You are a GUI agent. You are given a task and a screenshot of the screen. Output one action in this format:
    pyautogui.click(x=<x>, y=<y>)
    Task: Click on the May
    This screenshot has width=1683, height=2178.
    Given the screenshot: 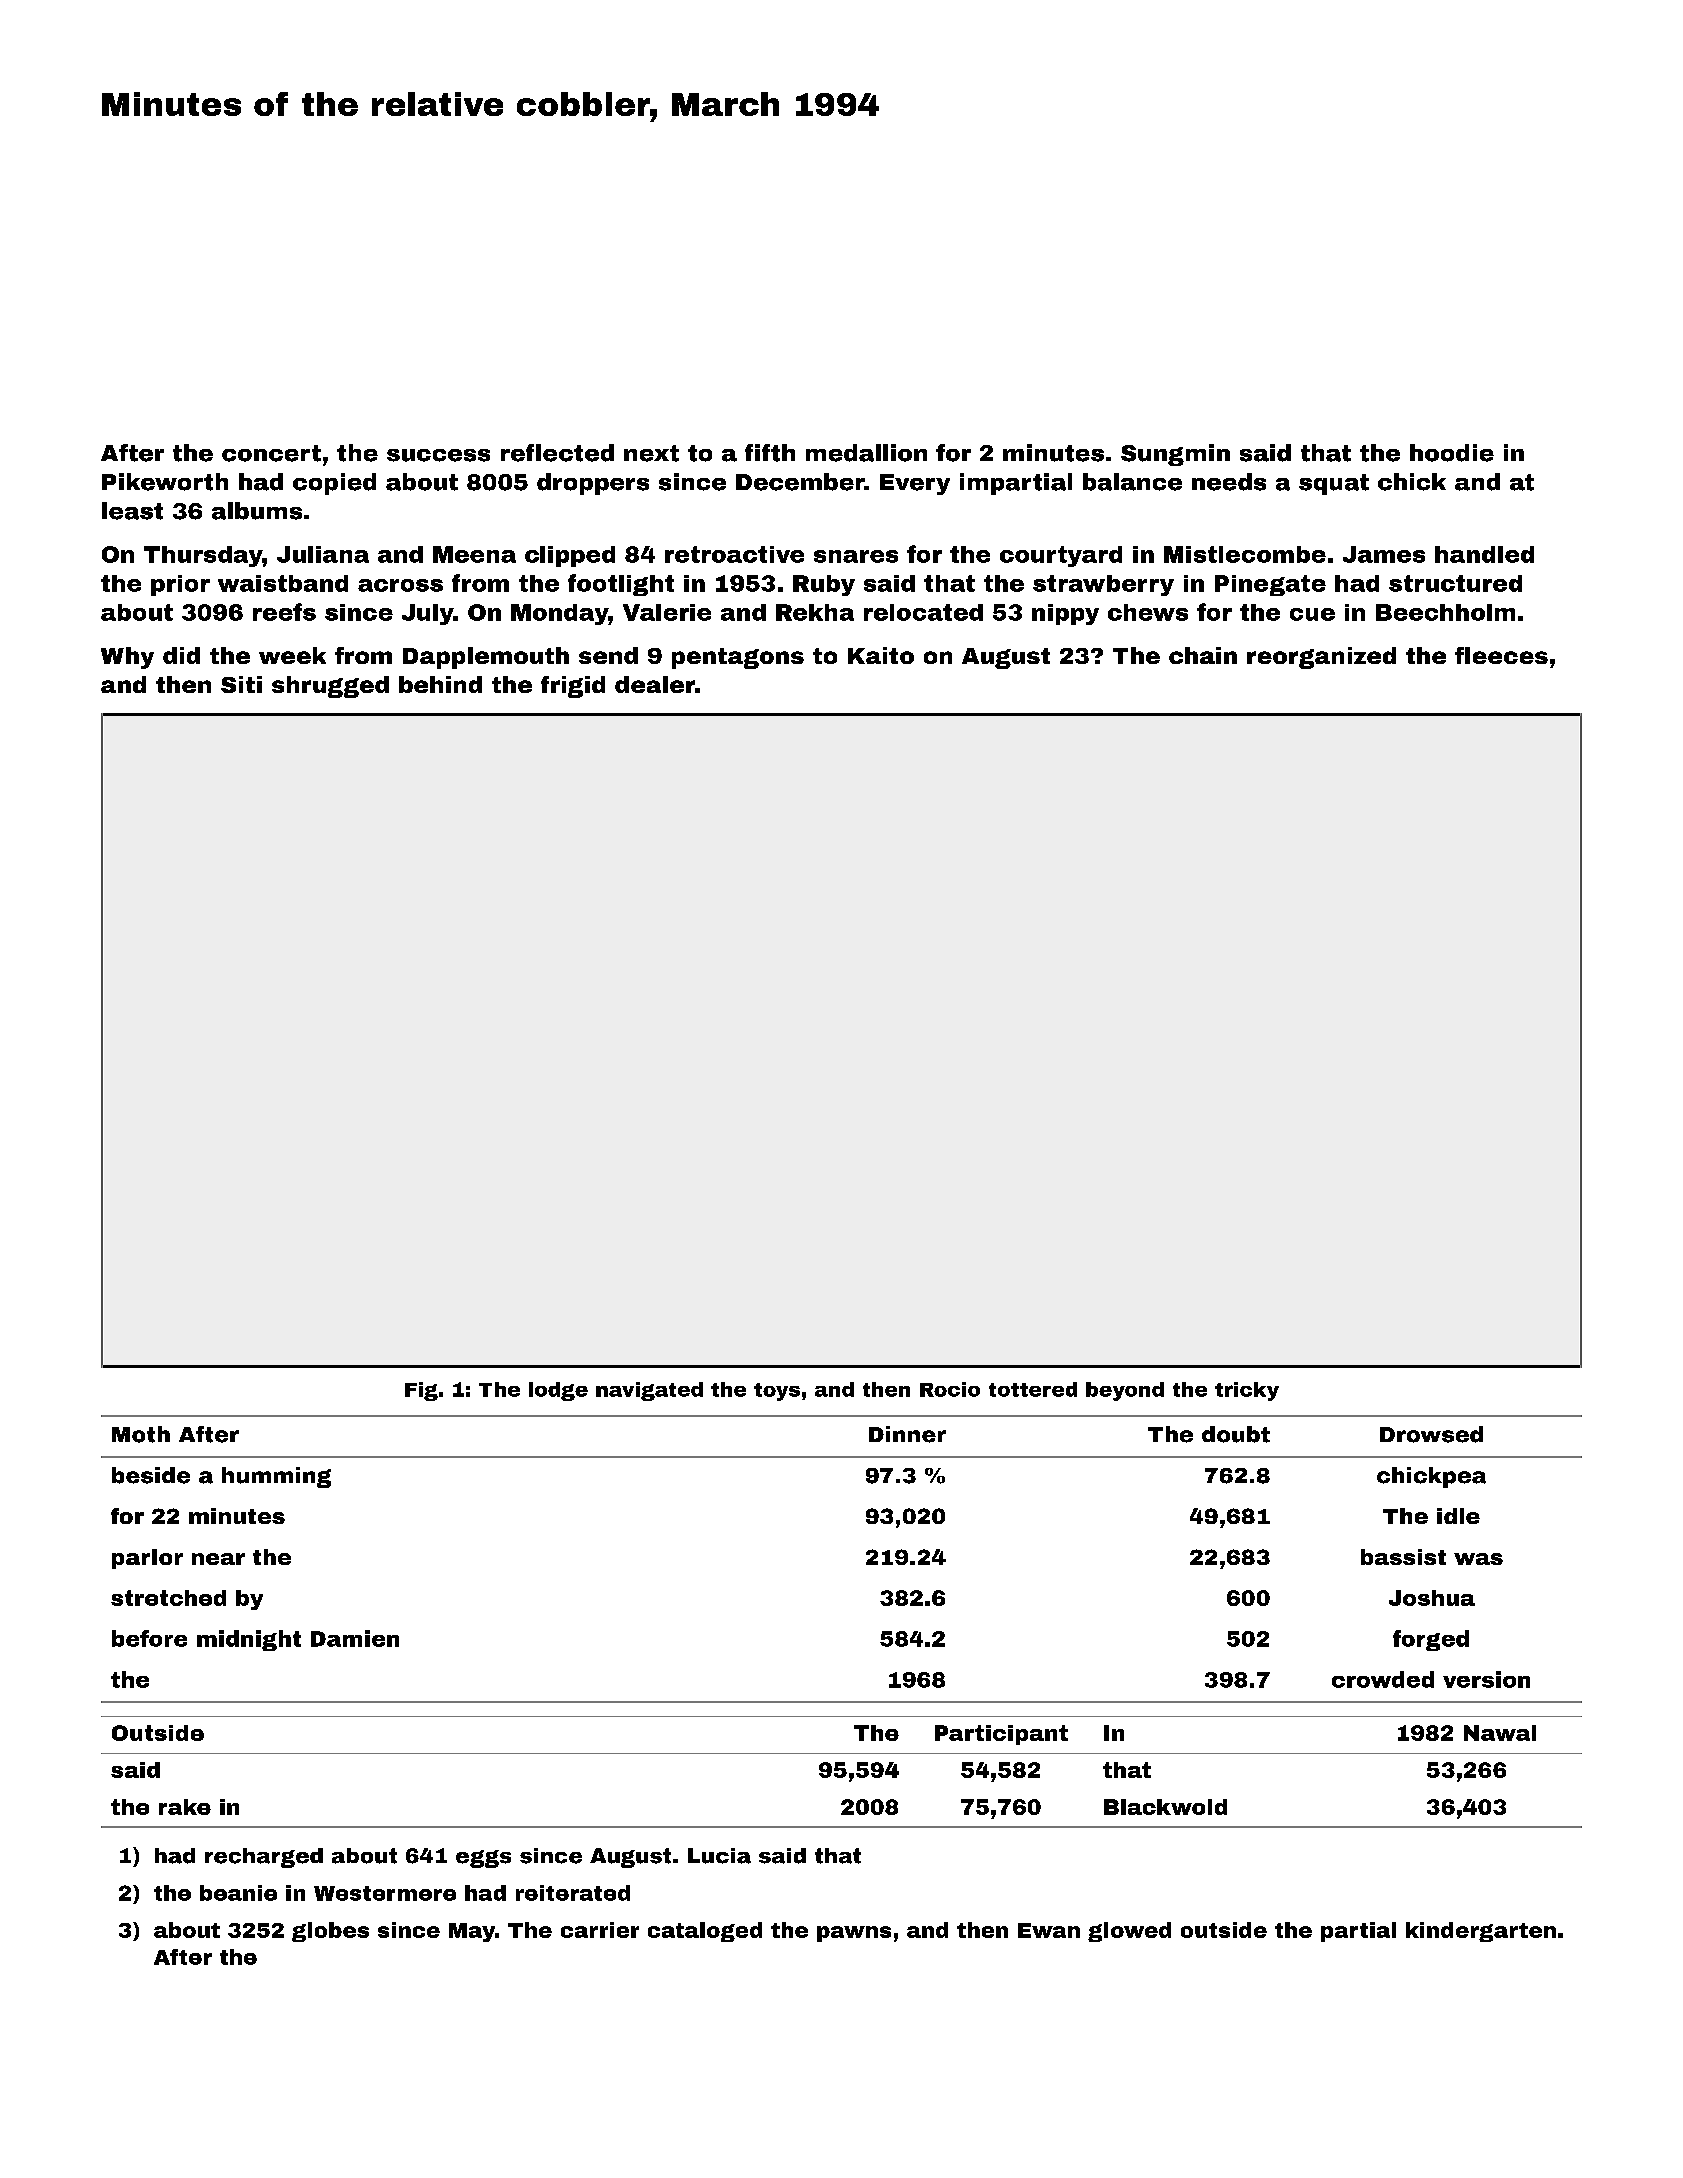 What is the action you would take?
    pyautogui.click(x=472, y=1932)
